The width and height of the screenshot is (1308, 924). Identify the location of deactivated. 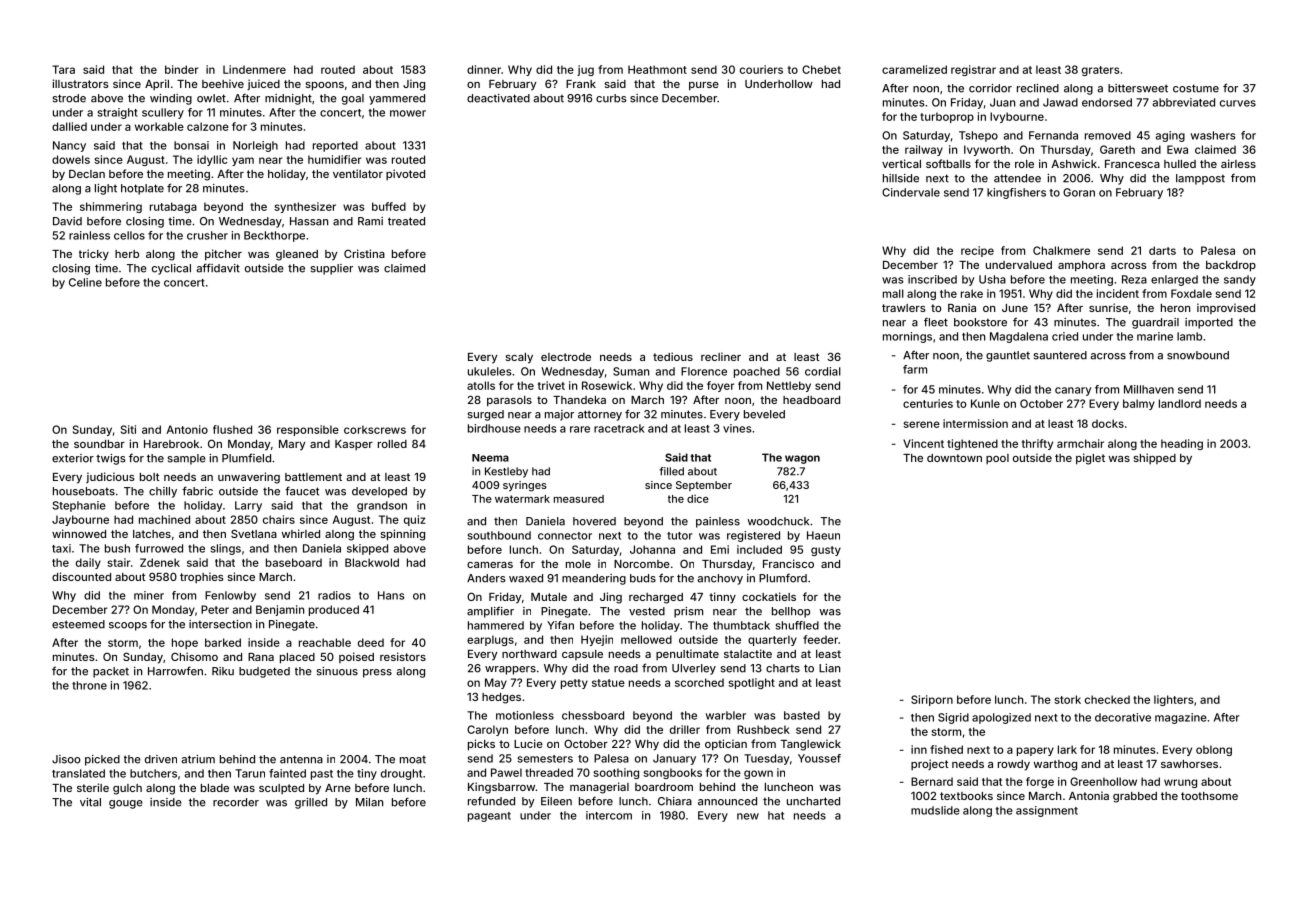
(498, 98).
